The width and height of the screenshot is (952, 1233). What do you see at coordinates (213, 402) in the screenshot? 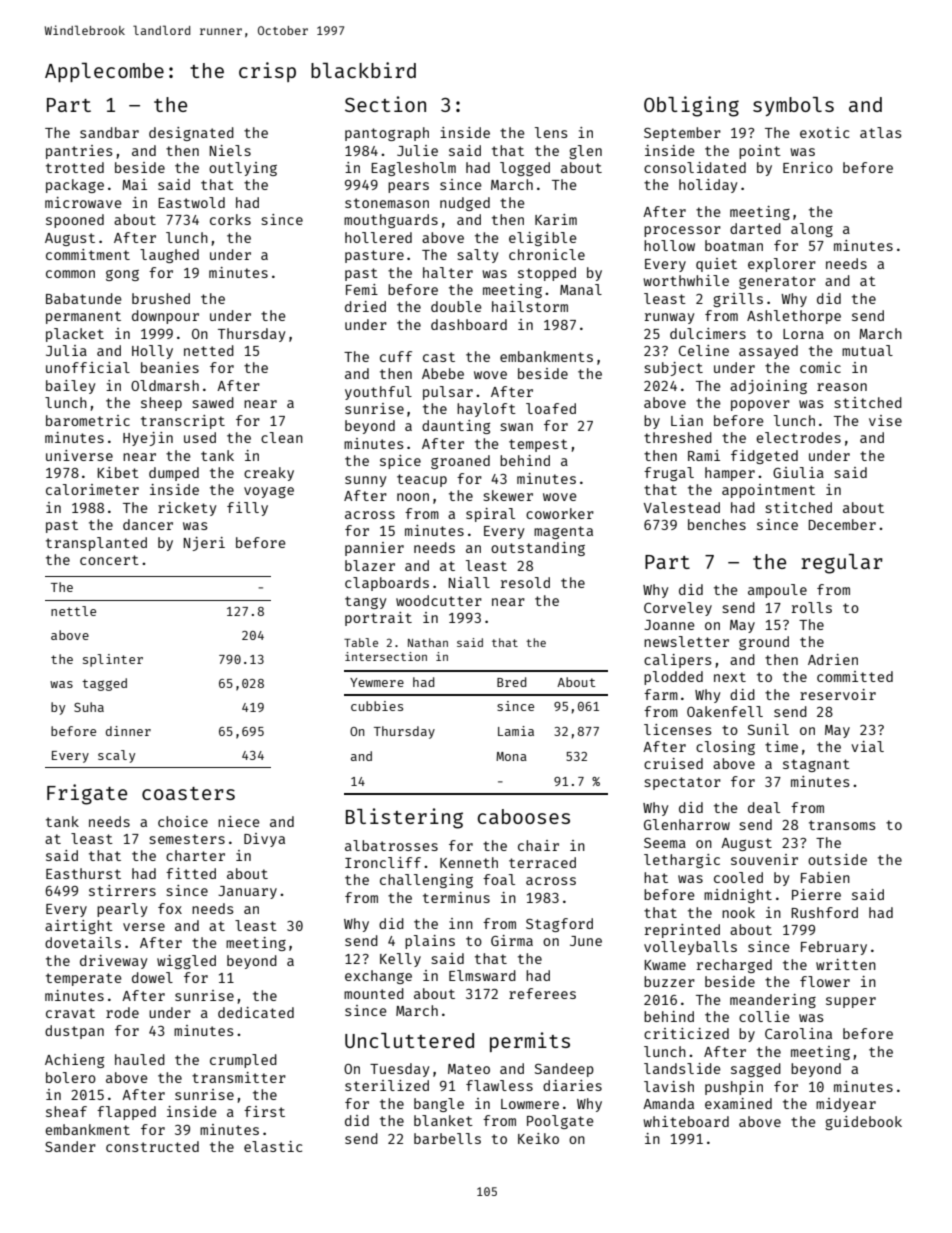
I see `sawed` at bounding box center [213, 402].
